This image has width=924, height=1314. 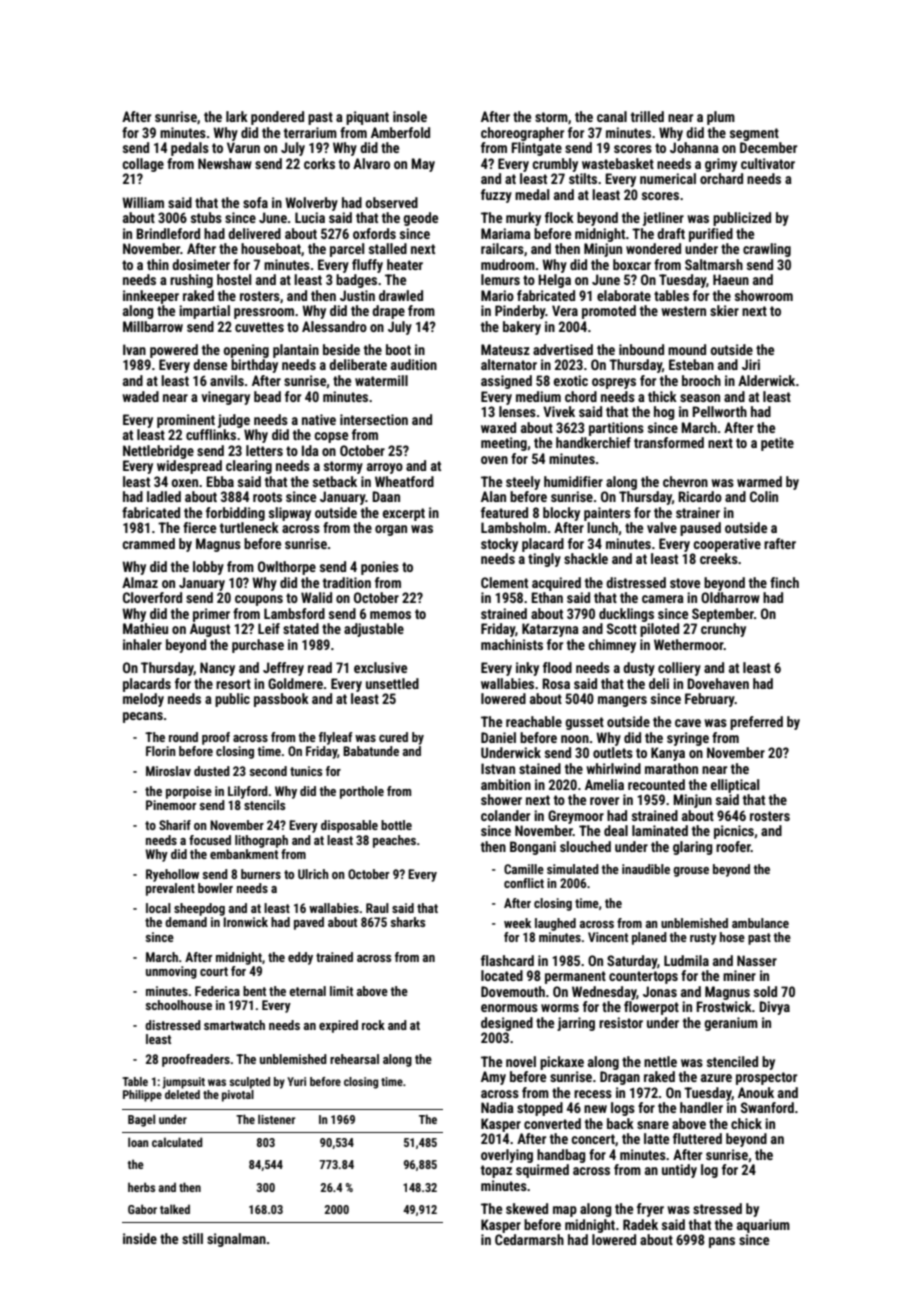 I want to click on Cedarmarsh, so click(x=529, y=1239).
